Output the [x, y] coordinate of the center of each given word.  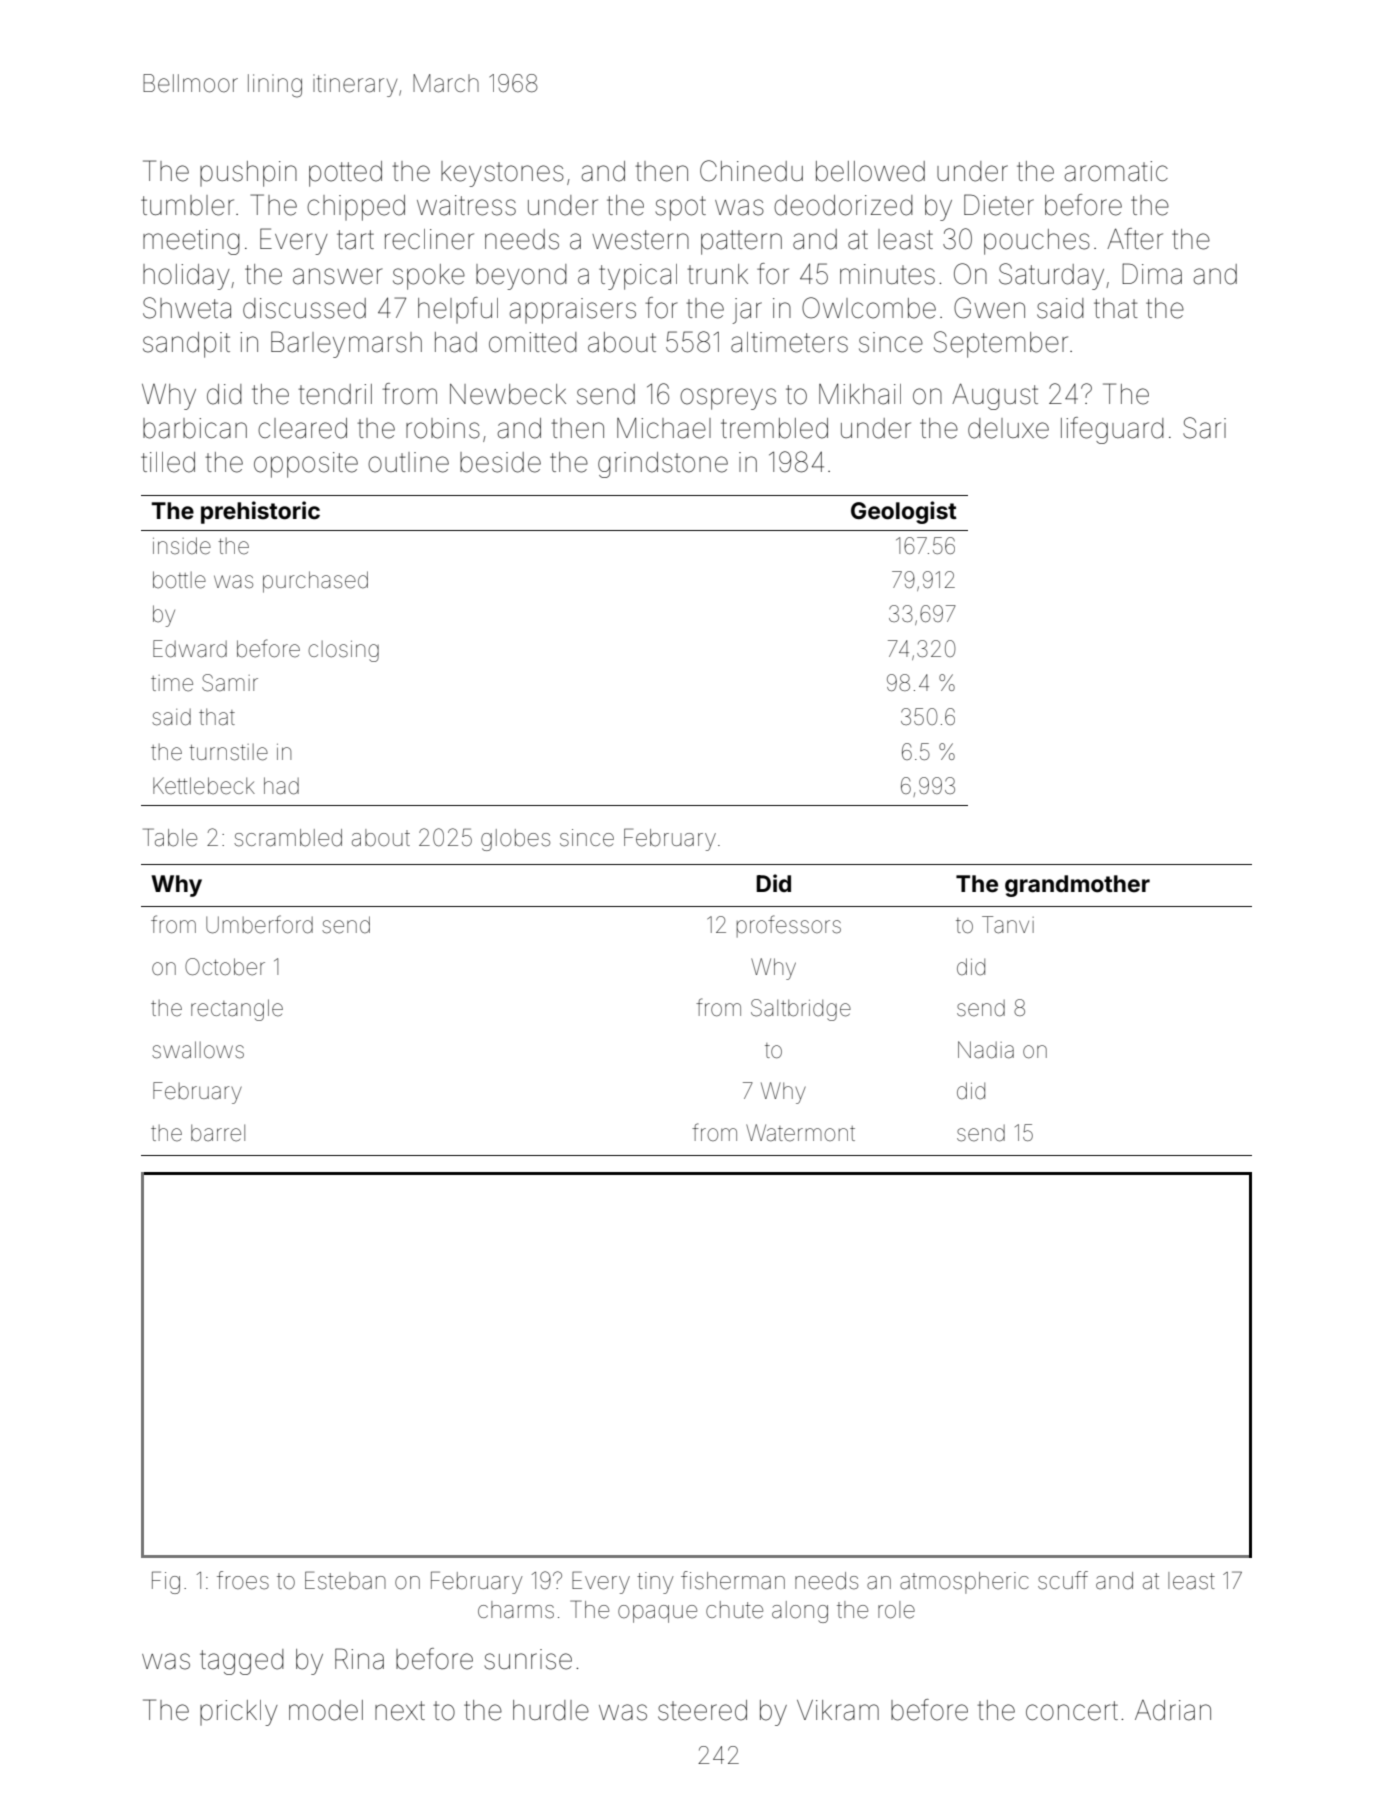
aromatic [1116, 171]
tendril [335, 394]
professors [789, 926]
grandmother [1077, 886]
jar [747, 311]
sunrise [528, 1659]
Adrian [1173, 1710]
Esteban [345, 1580]
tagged [242, 1662]
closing [343, 651]
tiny [655, 1583]
